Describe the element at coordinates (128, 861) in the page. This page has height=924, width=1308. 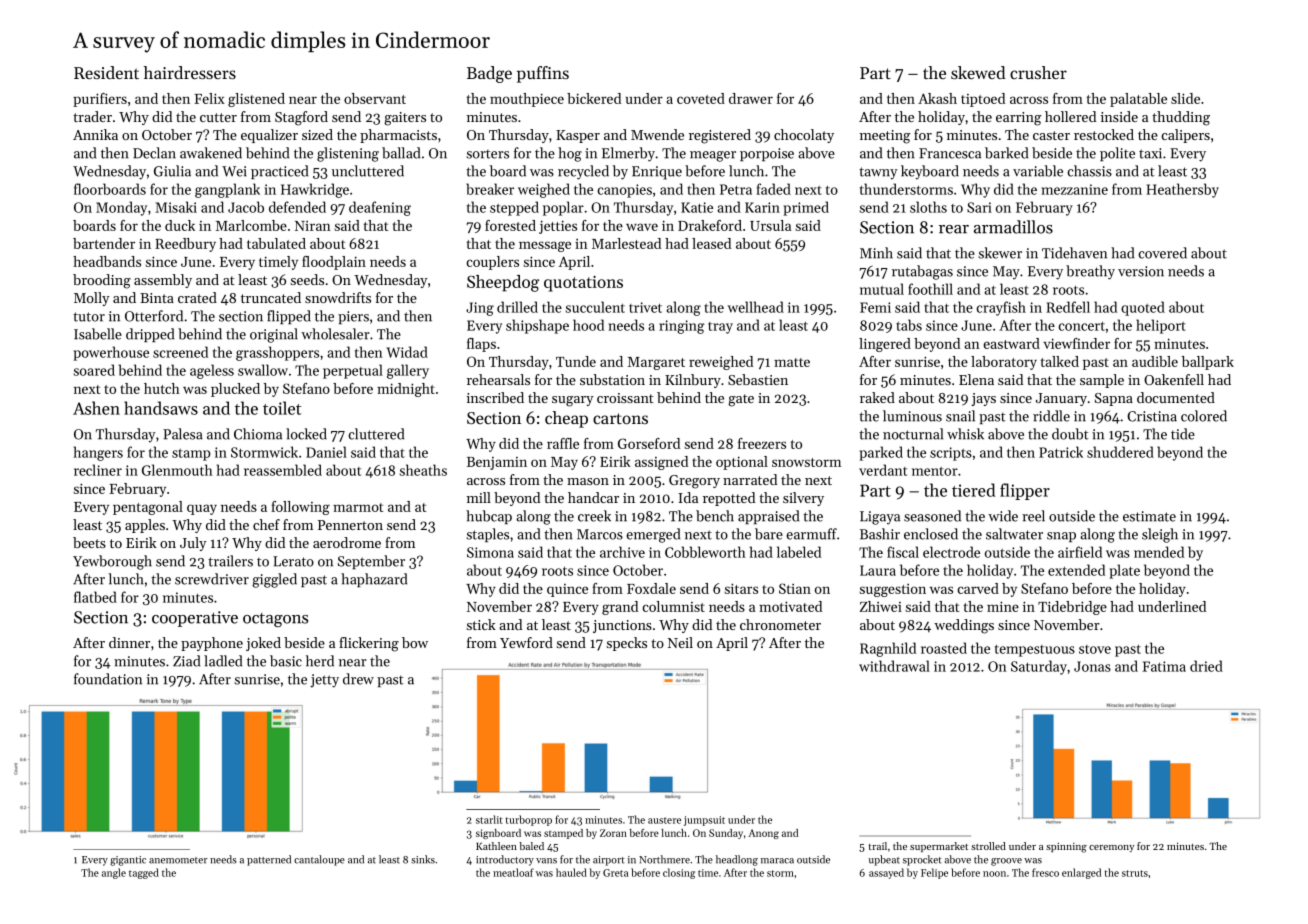
I see `gigantic` at that location.
